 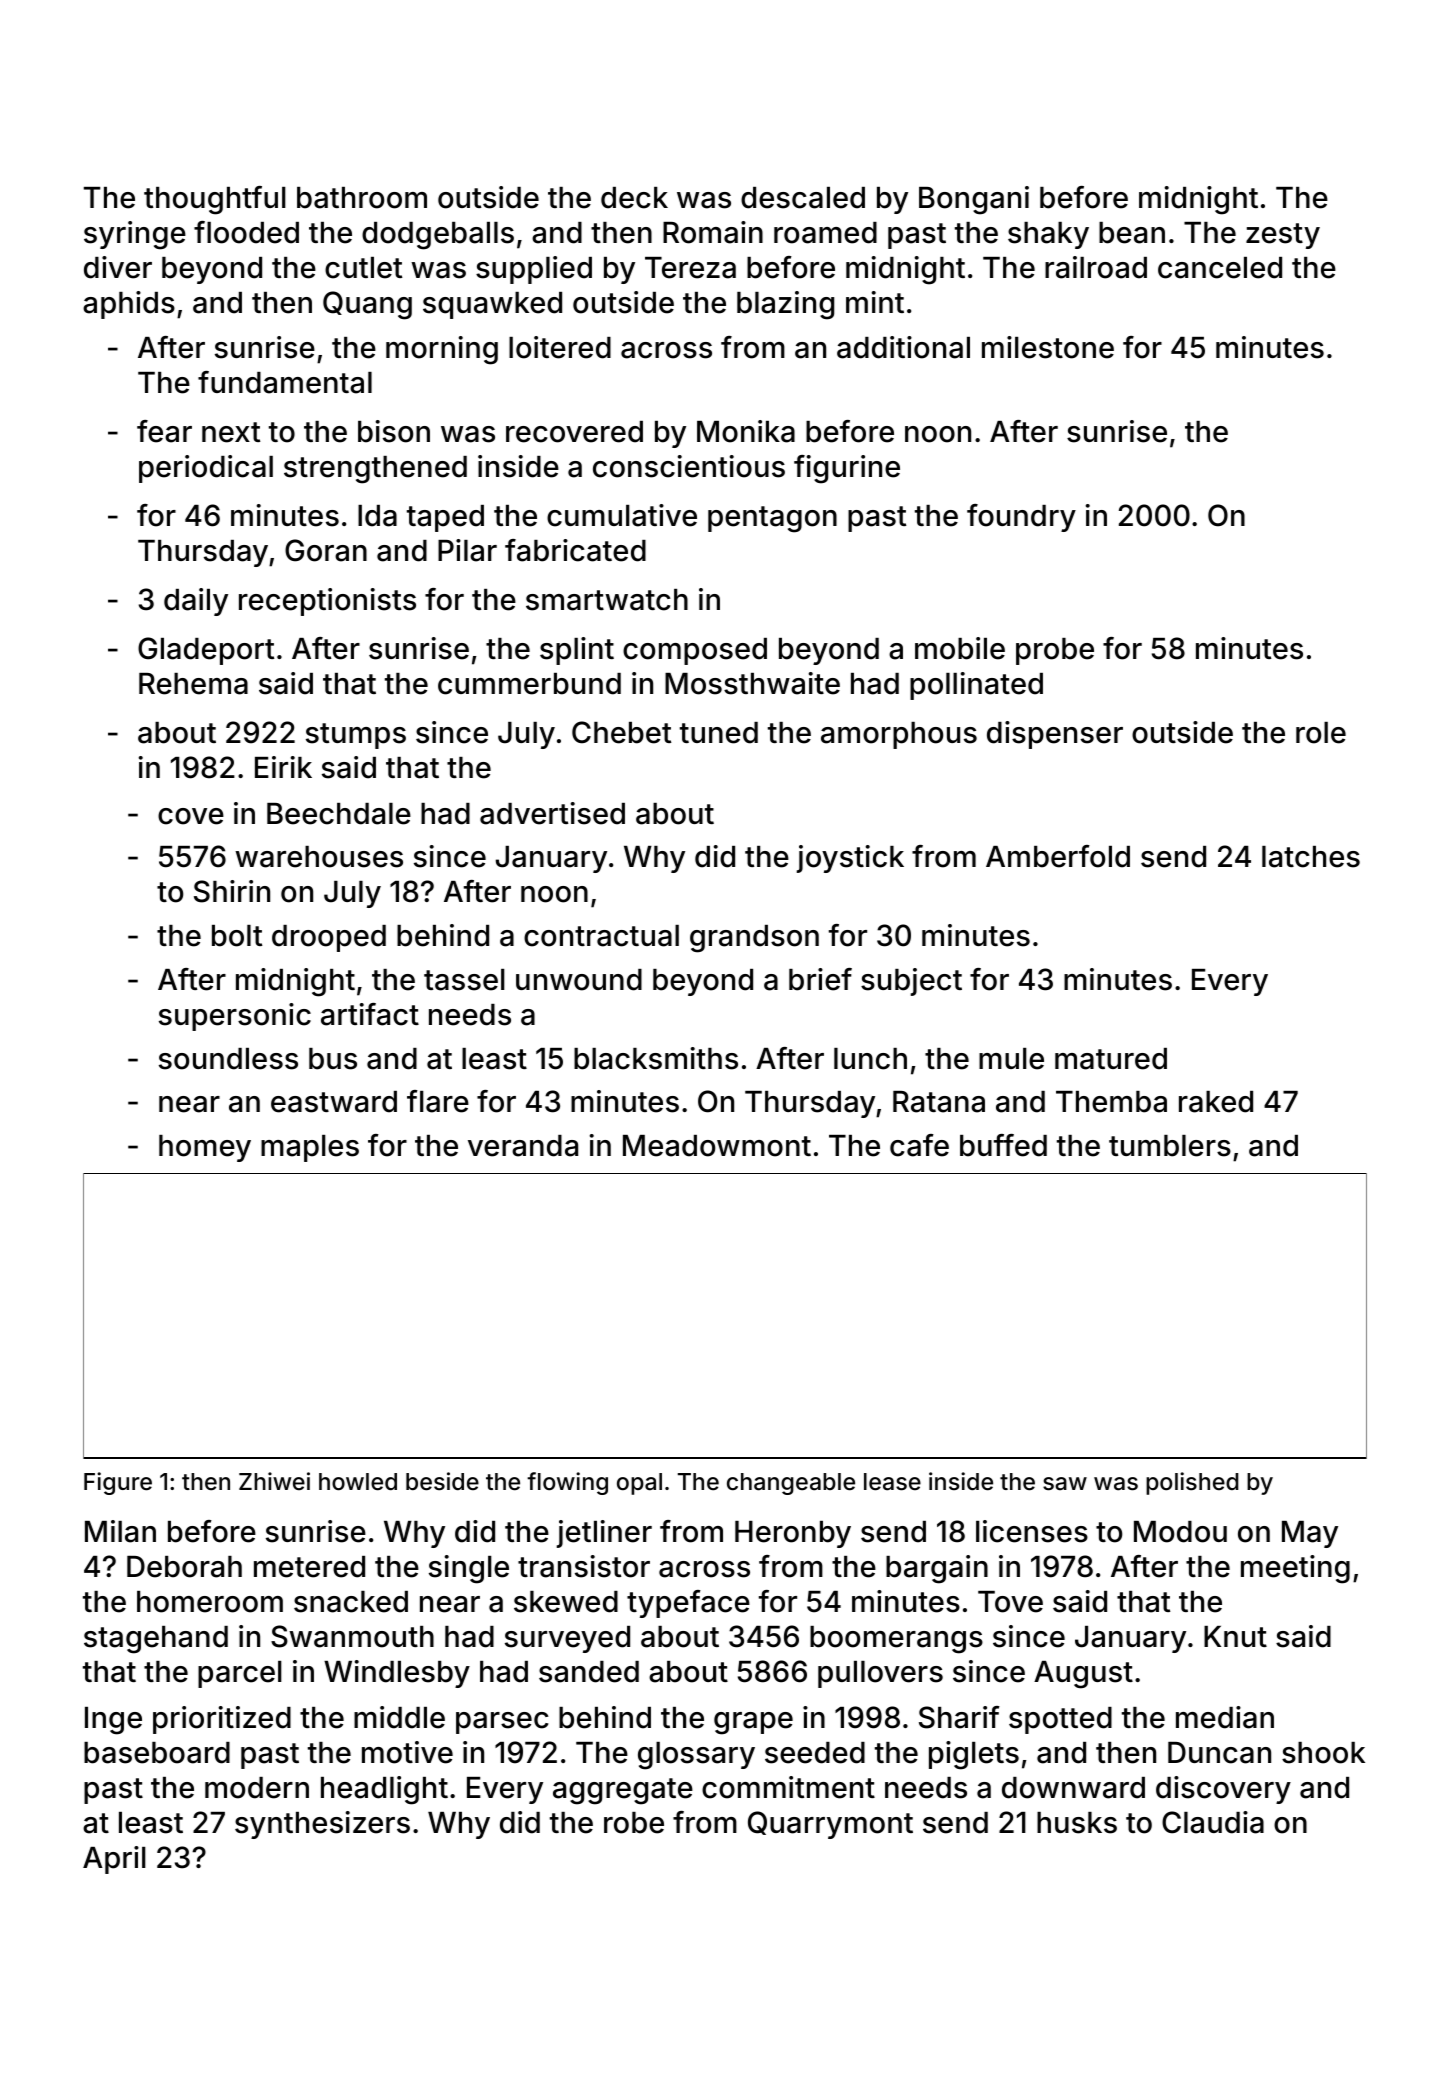 What do you see at coordinates (156, 1640) in the screenshot?
I see `stagehand` at bounding box center [156, 1640].
